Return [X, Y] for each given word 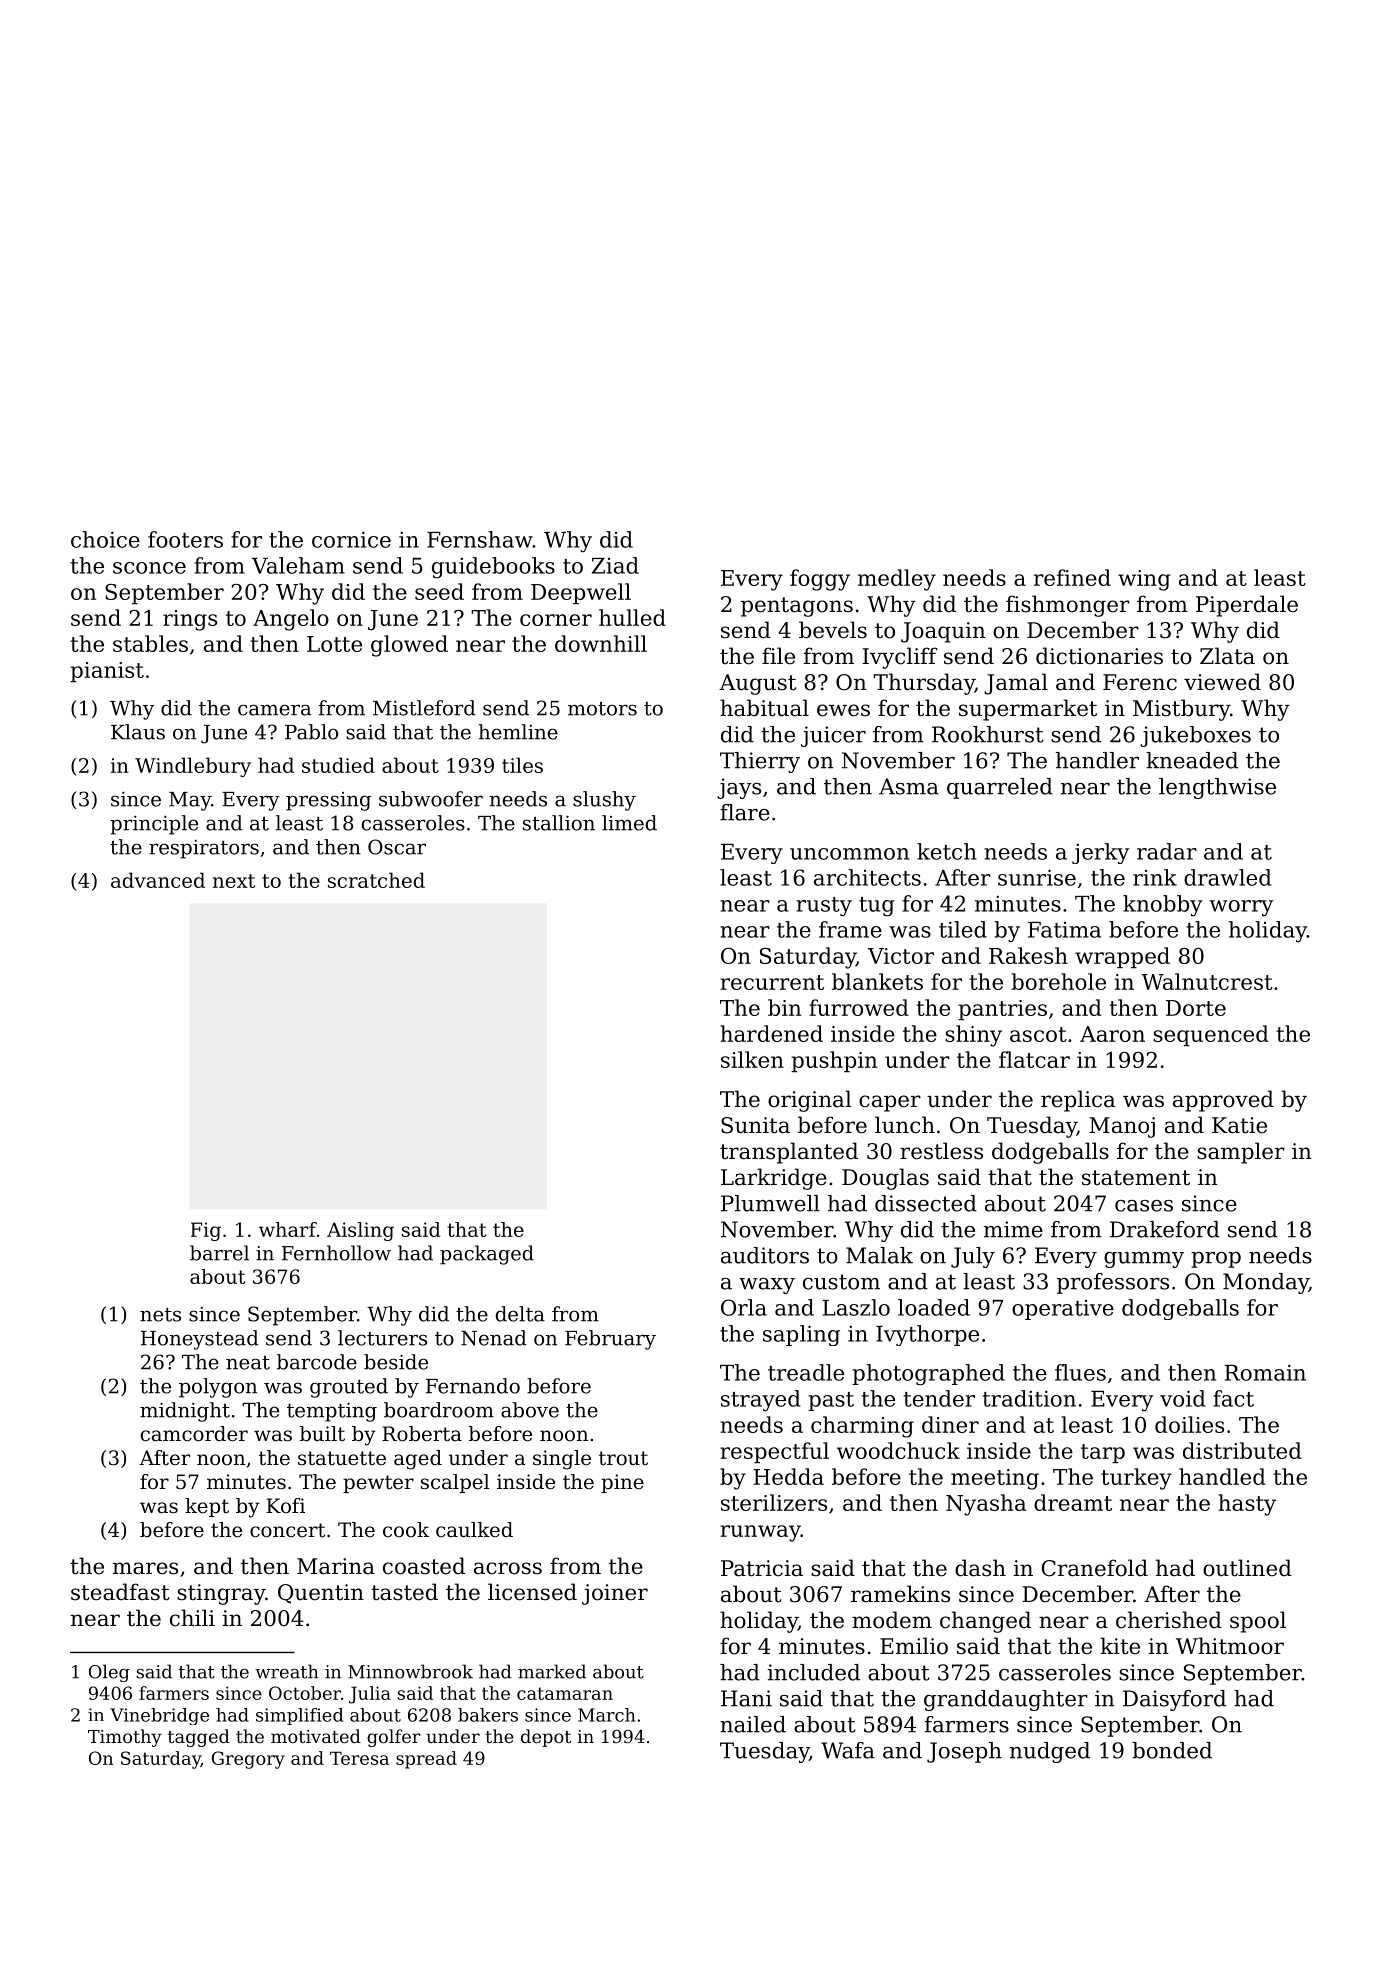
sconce [149, 568]
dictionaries [1099, 656]
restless [941, 1151]
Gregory [248, 1760]
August [757, 684]
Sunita [755, 1125]
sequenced [1211, 1035]
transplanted [789, 1153]
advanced [158, 880]
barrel [219, 1253]
